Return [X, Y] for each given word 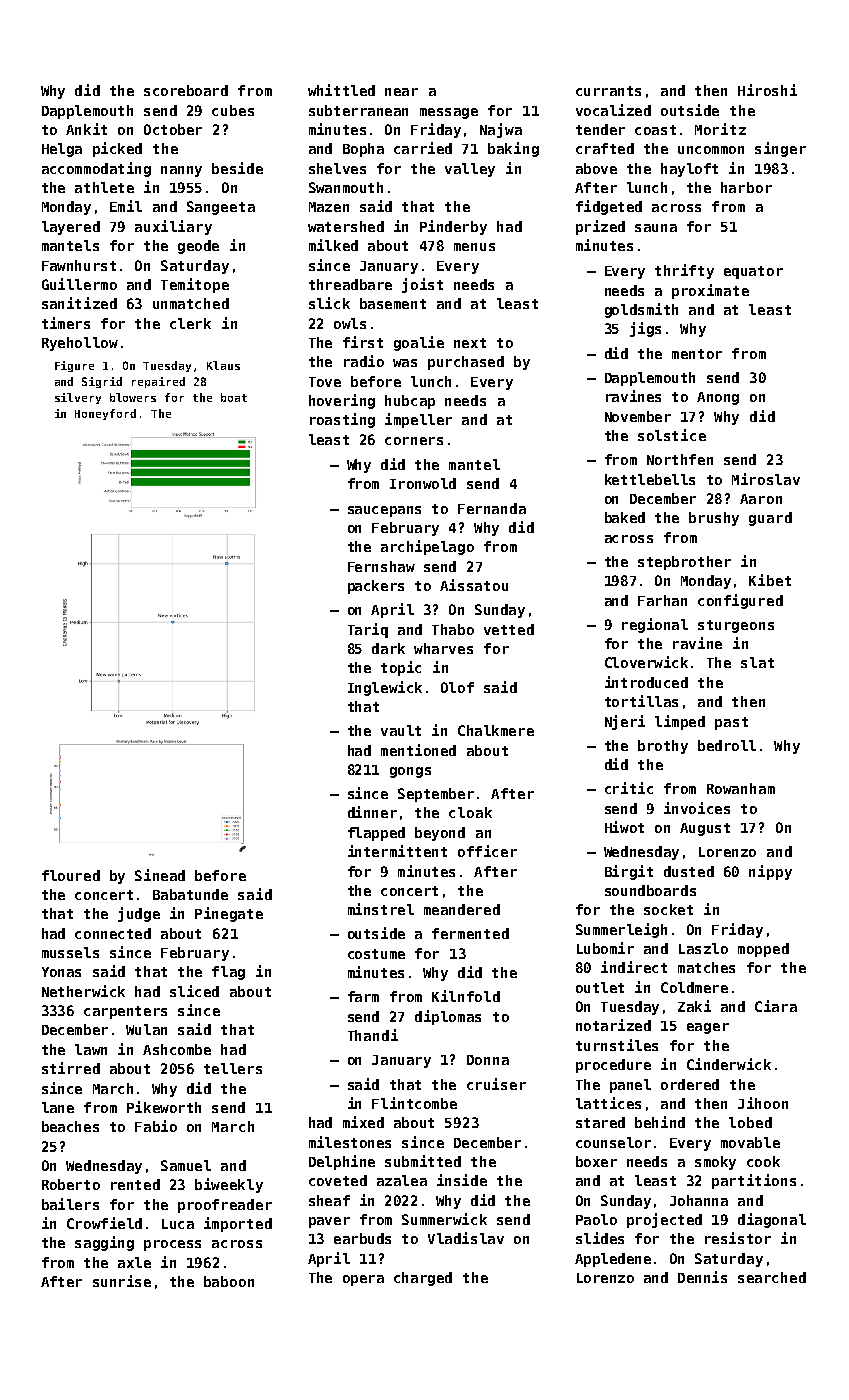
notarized [613, 1025]
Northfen [680, 459]
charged [423, 1279]
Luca [178, 1224]
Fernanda [492, 508]
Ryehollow [80, 344]
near [401, 92]
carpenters [125, 1012]
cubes [233, 110]
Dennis [702, 1277]
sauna [656, 228]
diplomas [448, 1017]
